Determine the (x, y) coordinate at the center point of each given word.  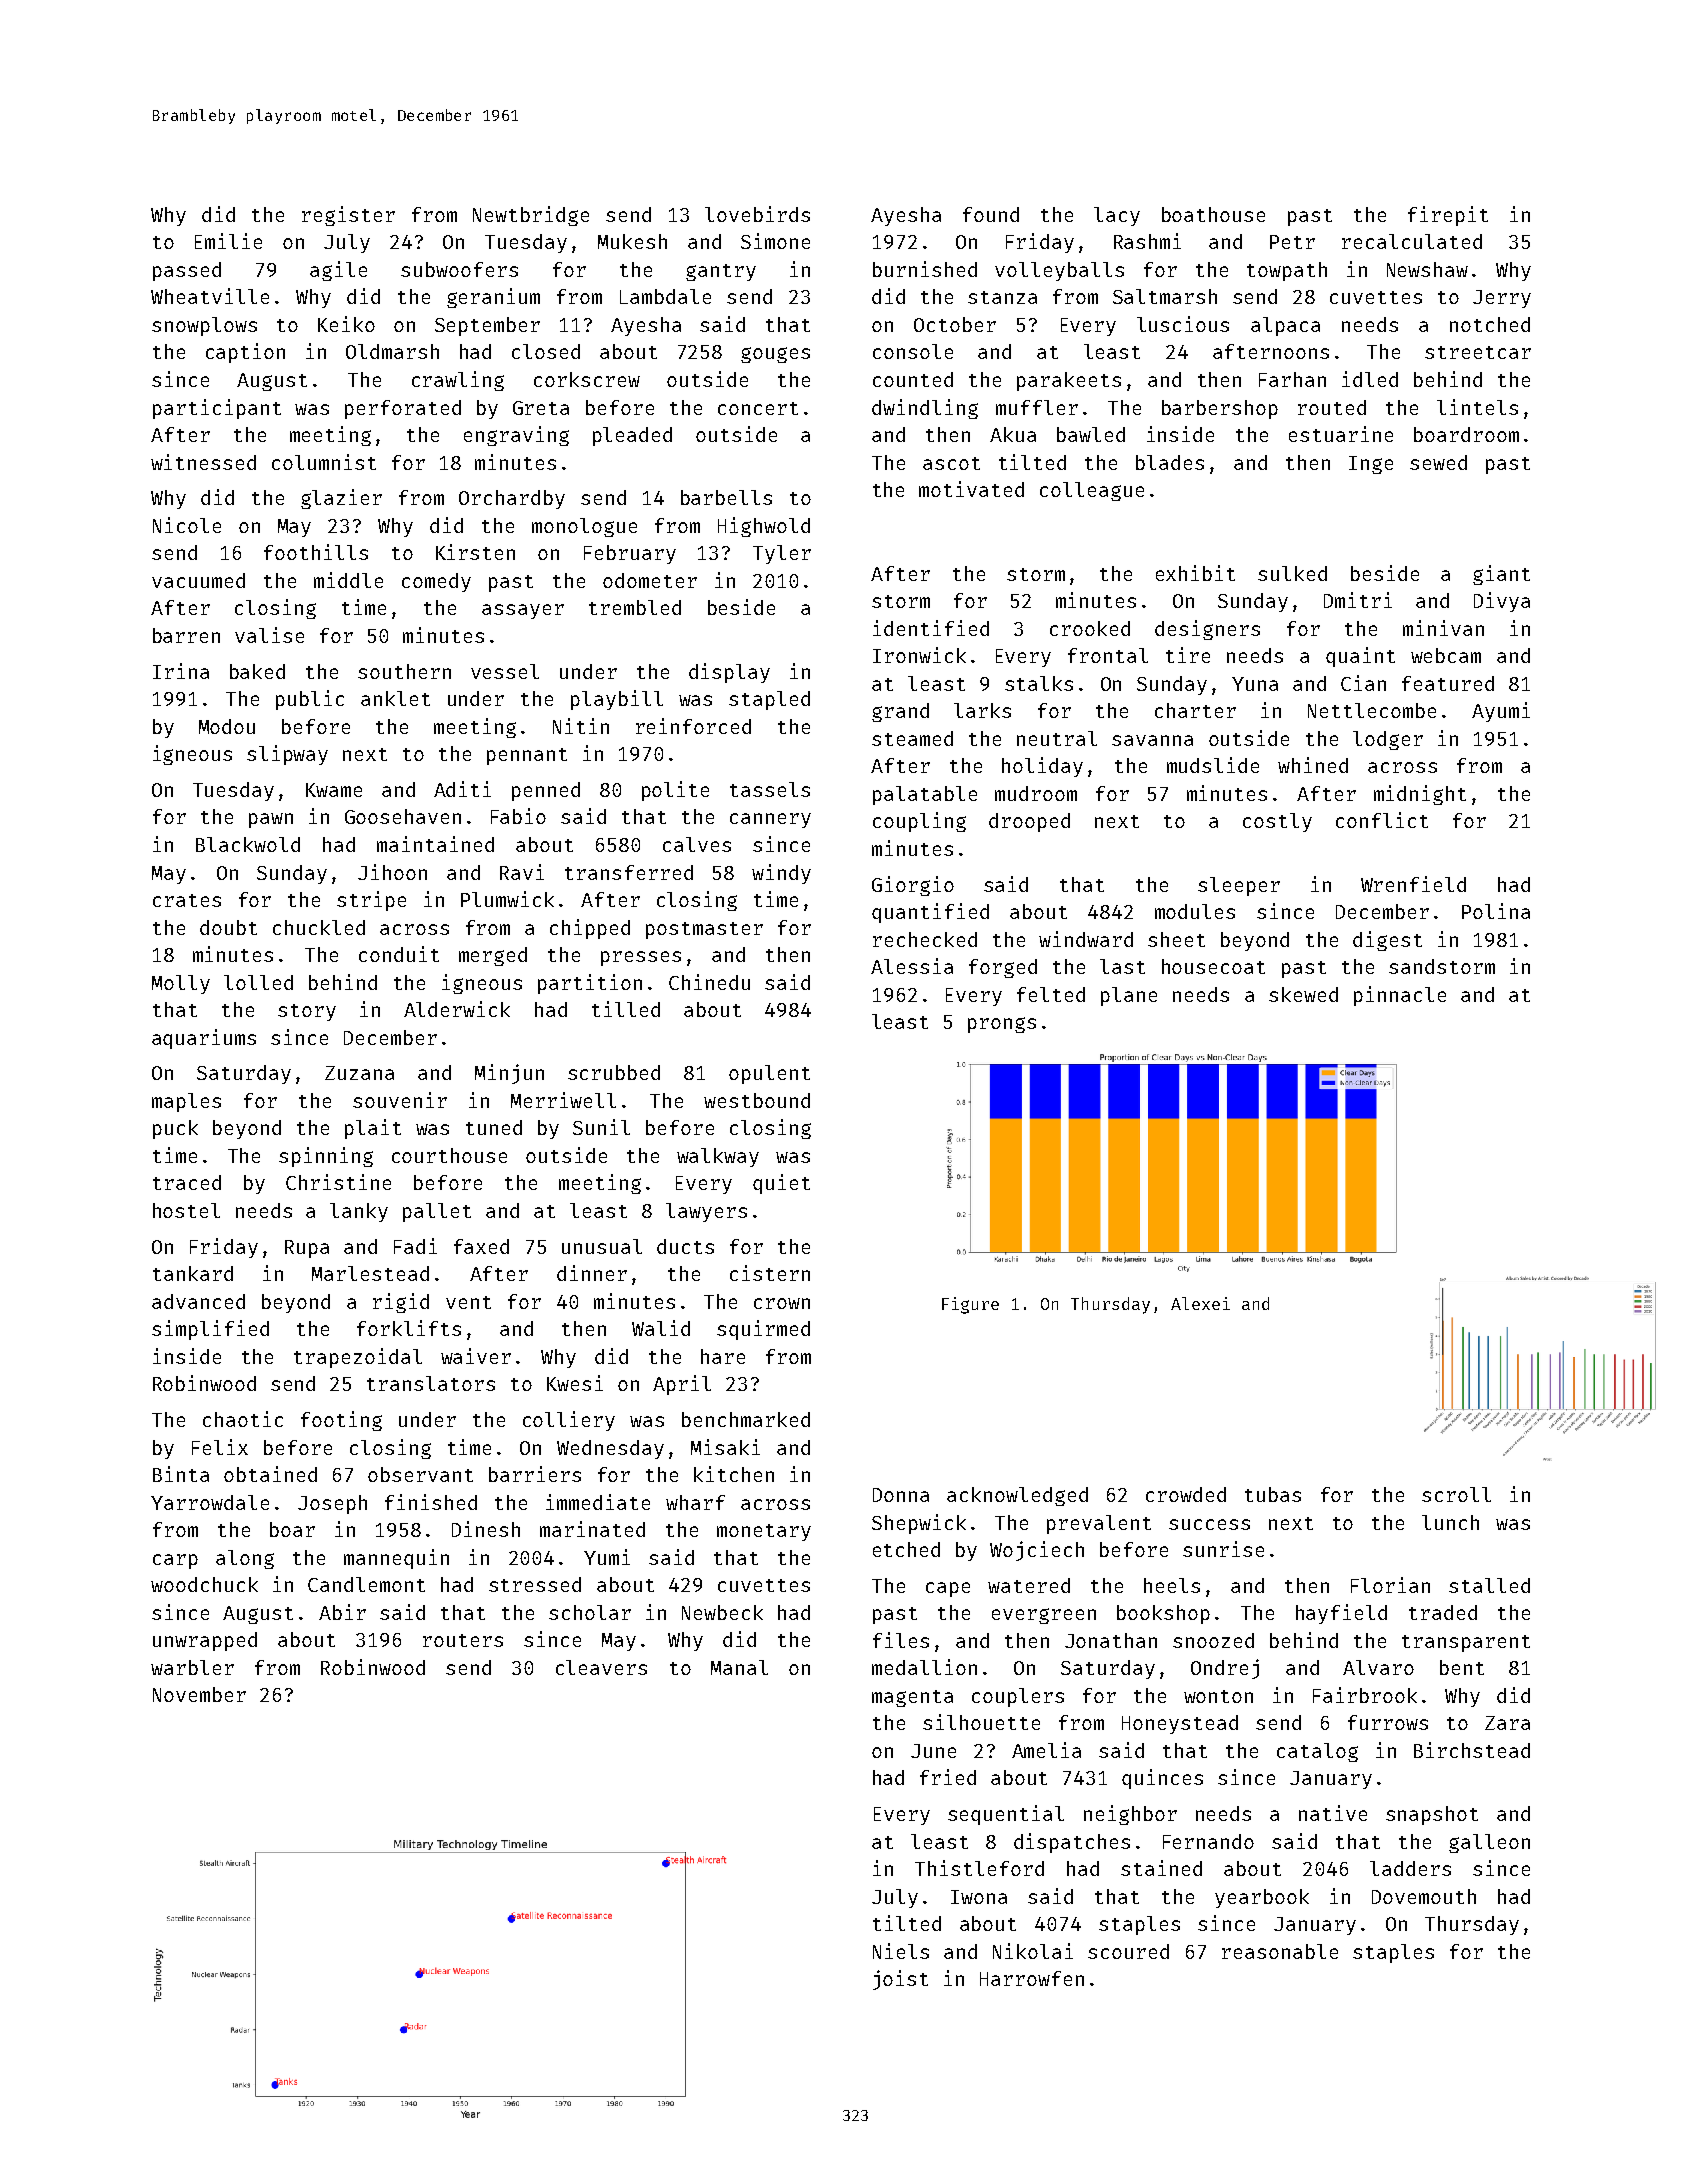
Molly (181, 984)
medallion (924, 1667)
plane (1129, 996)
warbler (192, 1667)
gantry (721, 272)
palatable (925, 795)
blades (1170, 462)
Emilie (228, 241)
